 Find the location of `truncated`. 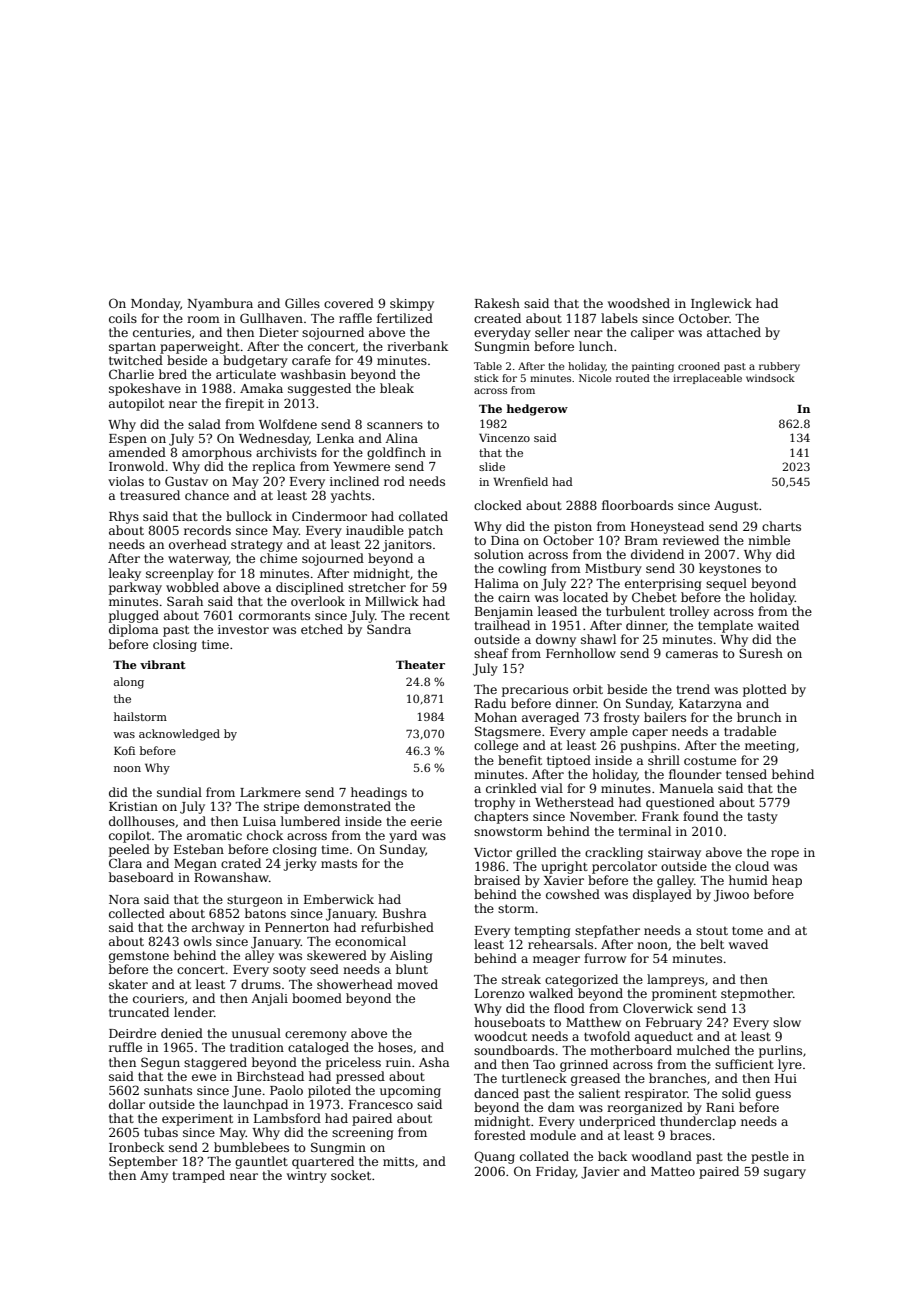

truncated is located at coordinates (139, 1012).
